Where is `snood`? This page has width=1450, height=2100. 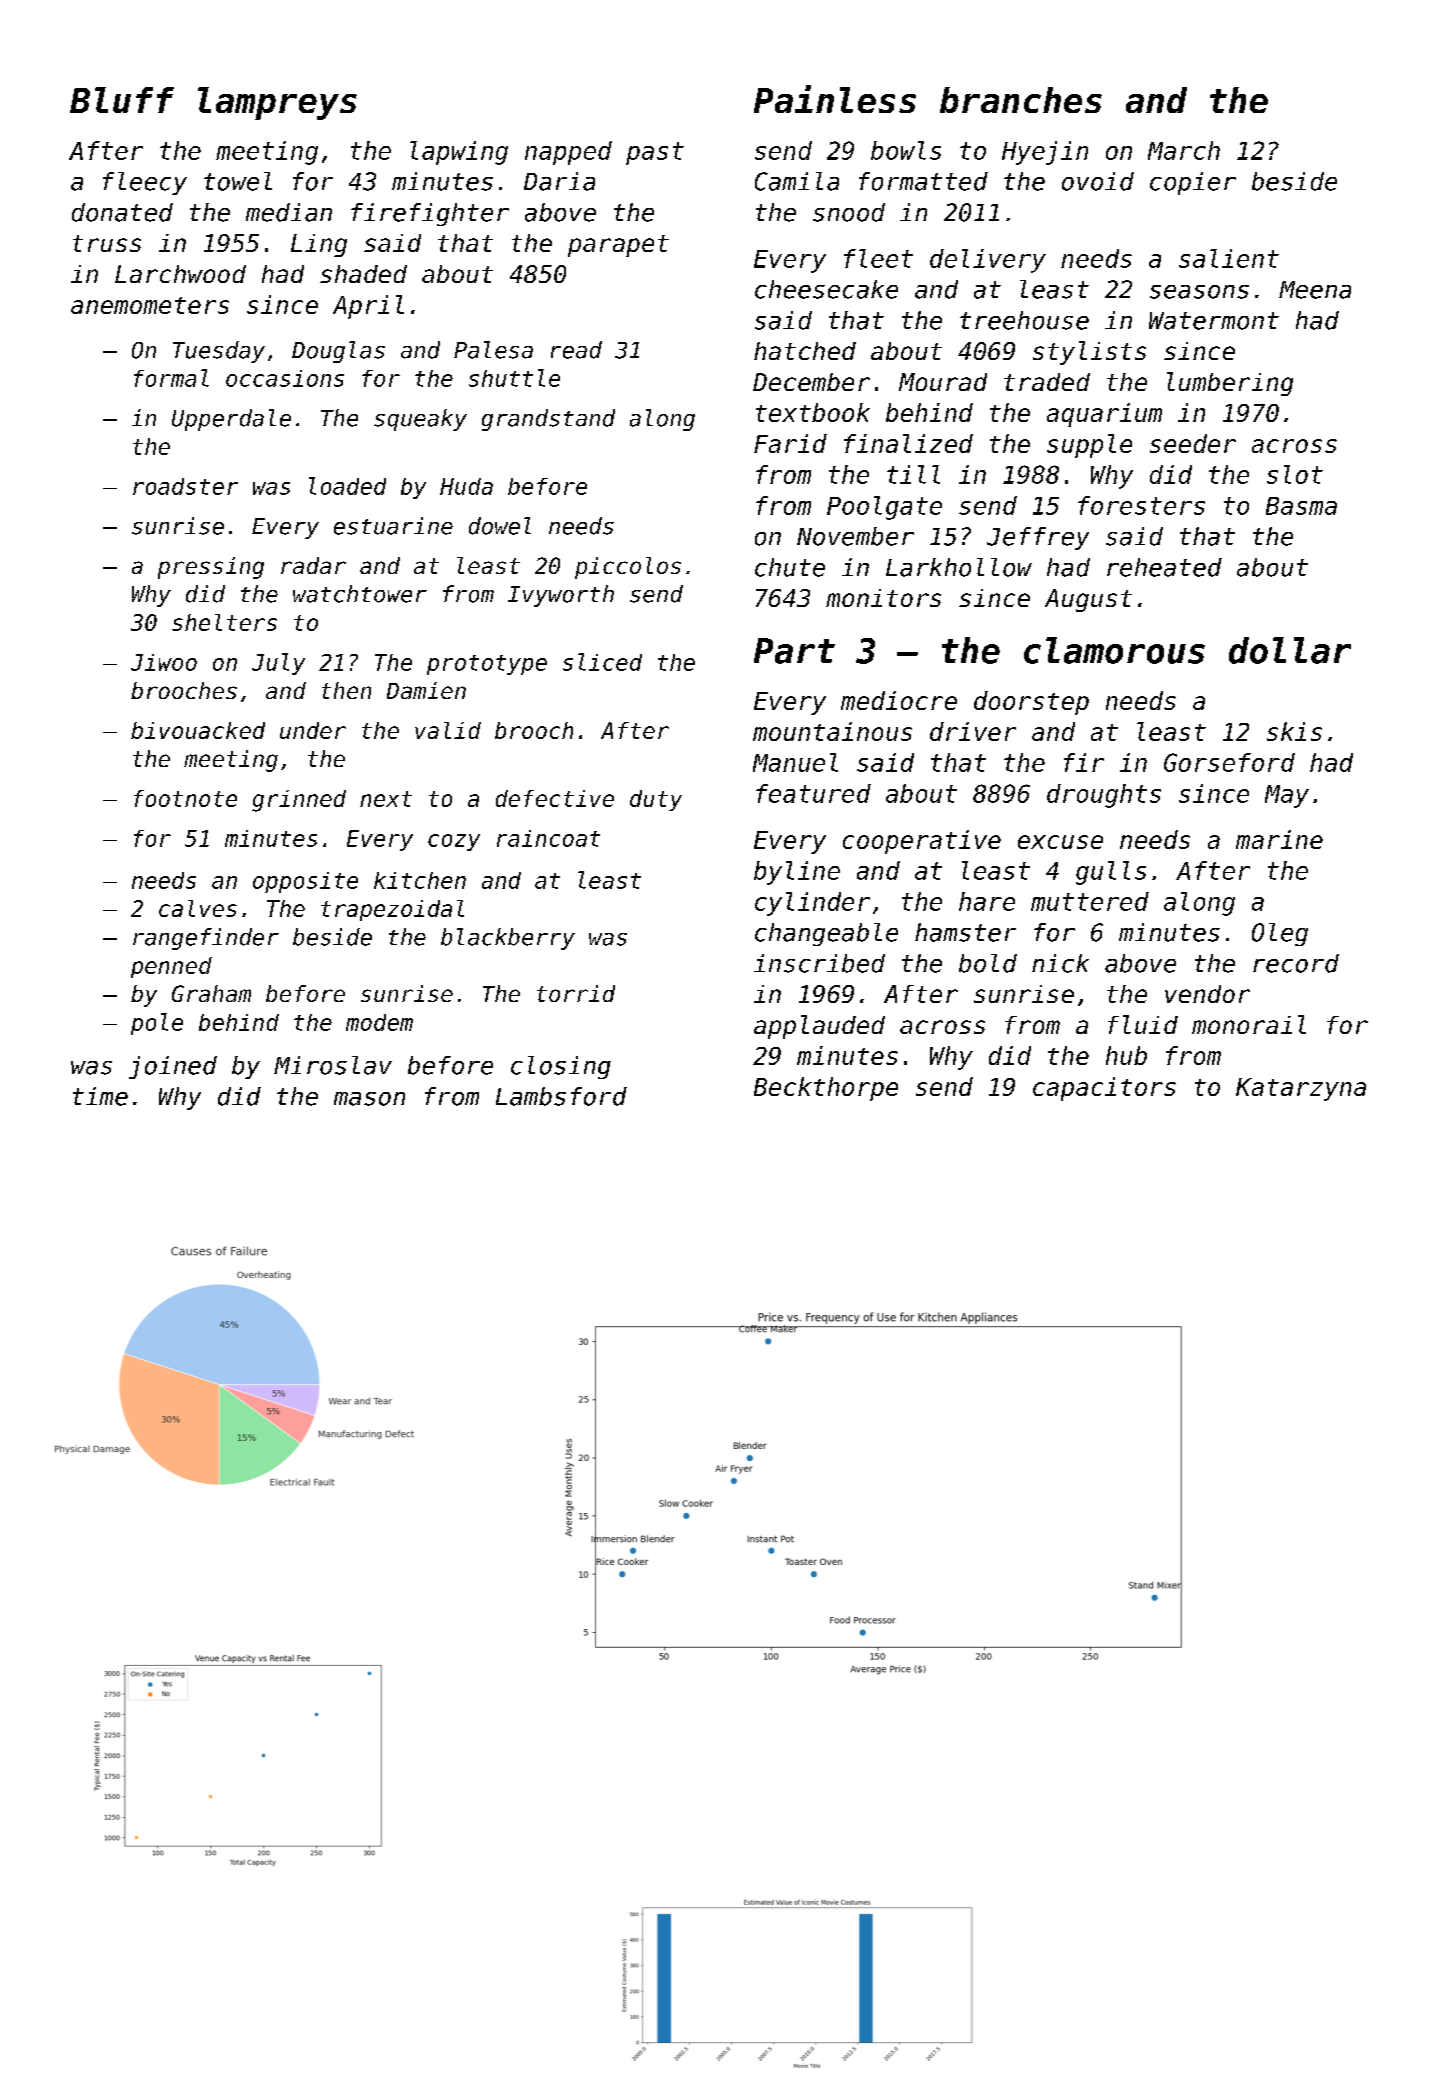
snood is located at coordinates (849, 212).
